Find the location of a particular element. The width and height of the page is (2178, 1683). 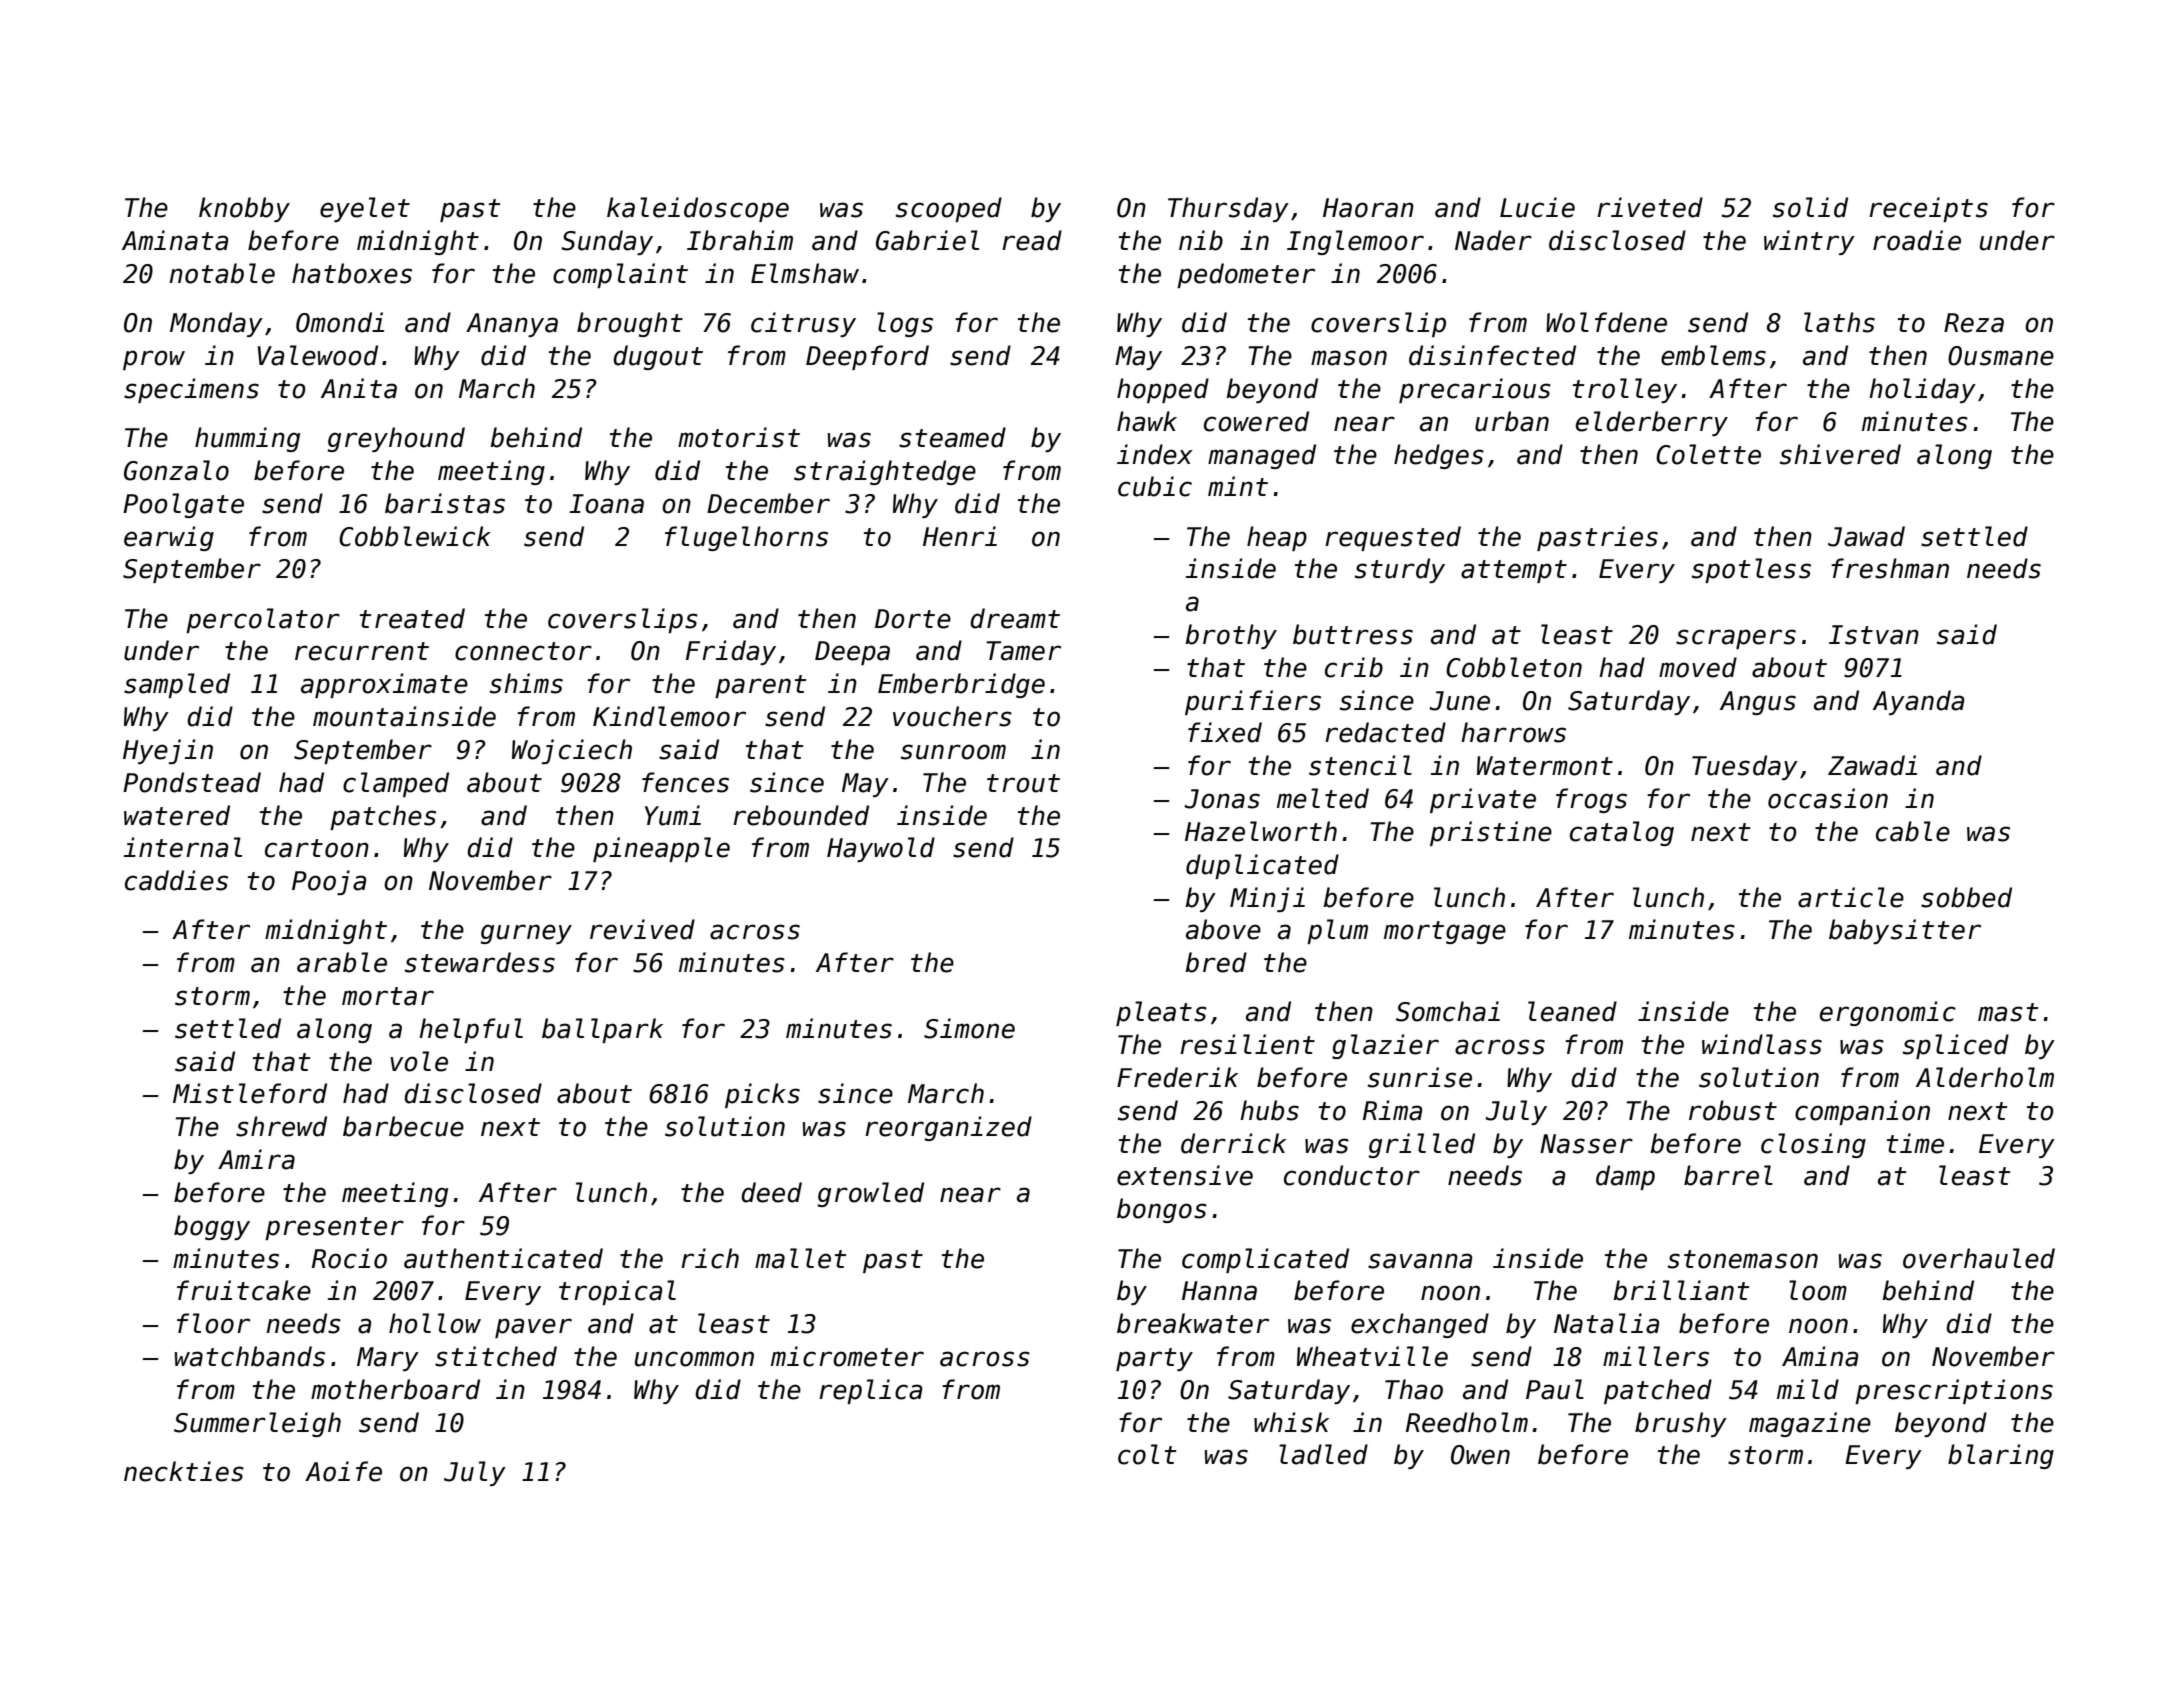

whisk is located at coordinates (1291, 1422).
